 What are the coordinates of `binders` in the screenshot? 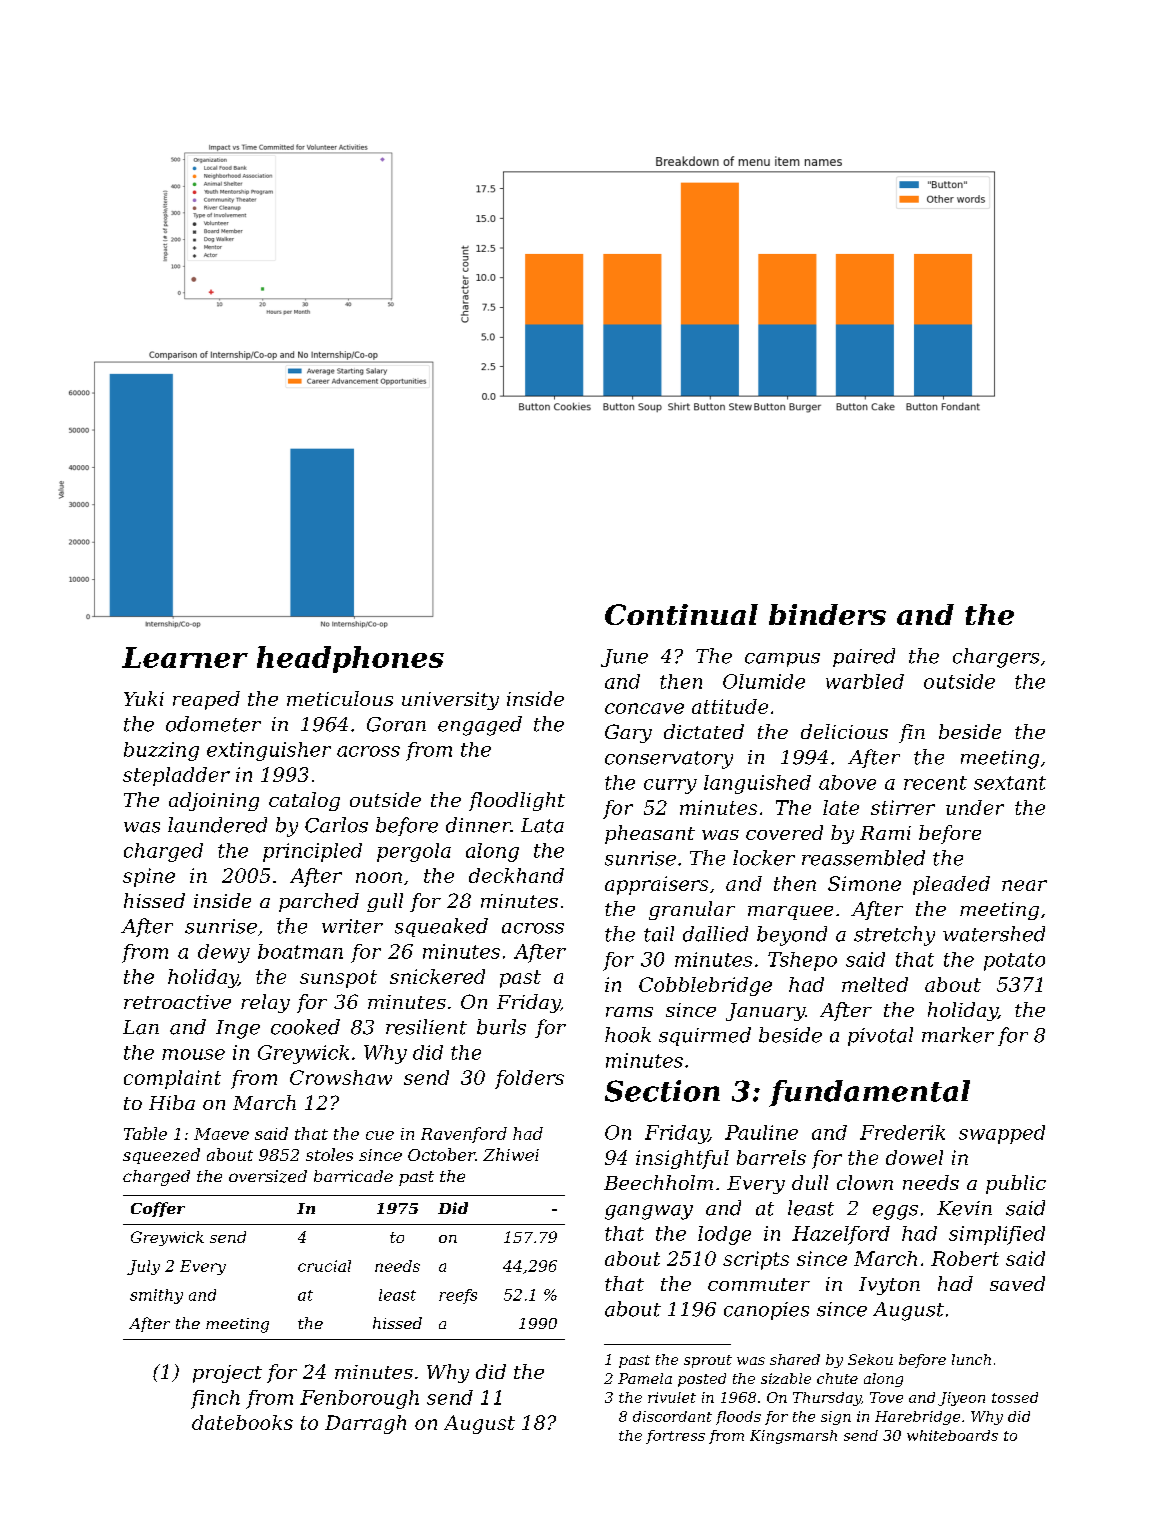 It's located at (827, 614).
